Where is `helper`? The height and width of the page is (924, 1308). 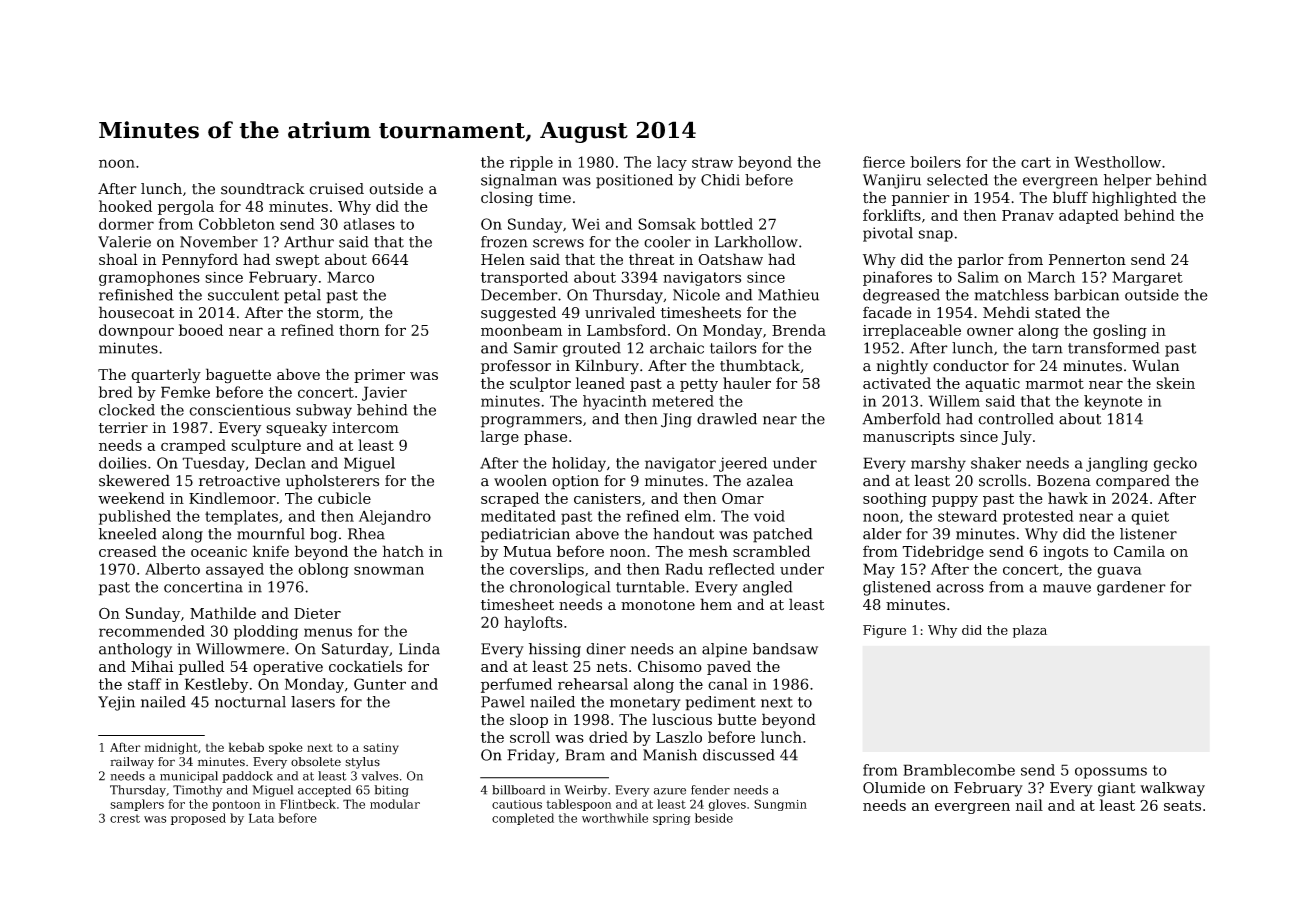
helper is located at coordinates (1128, 181).
